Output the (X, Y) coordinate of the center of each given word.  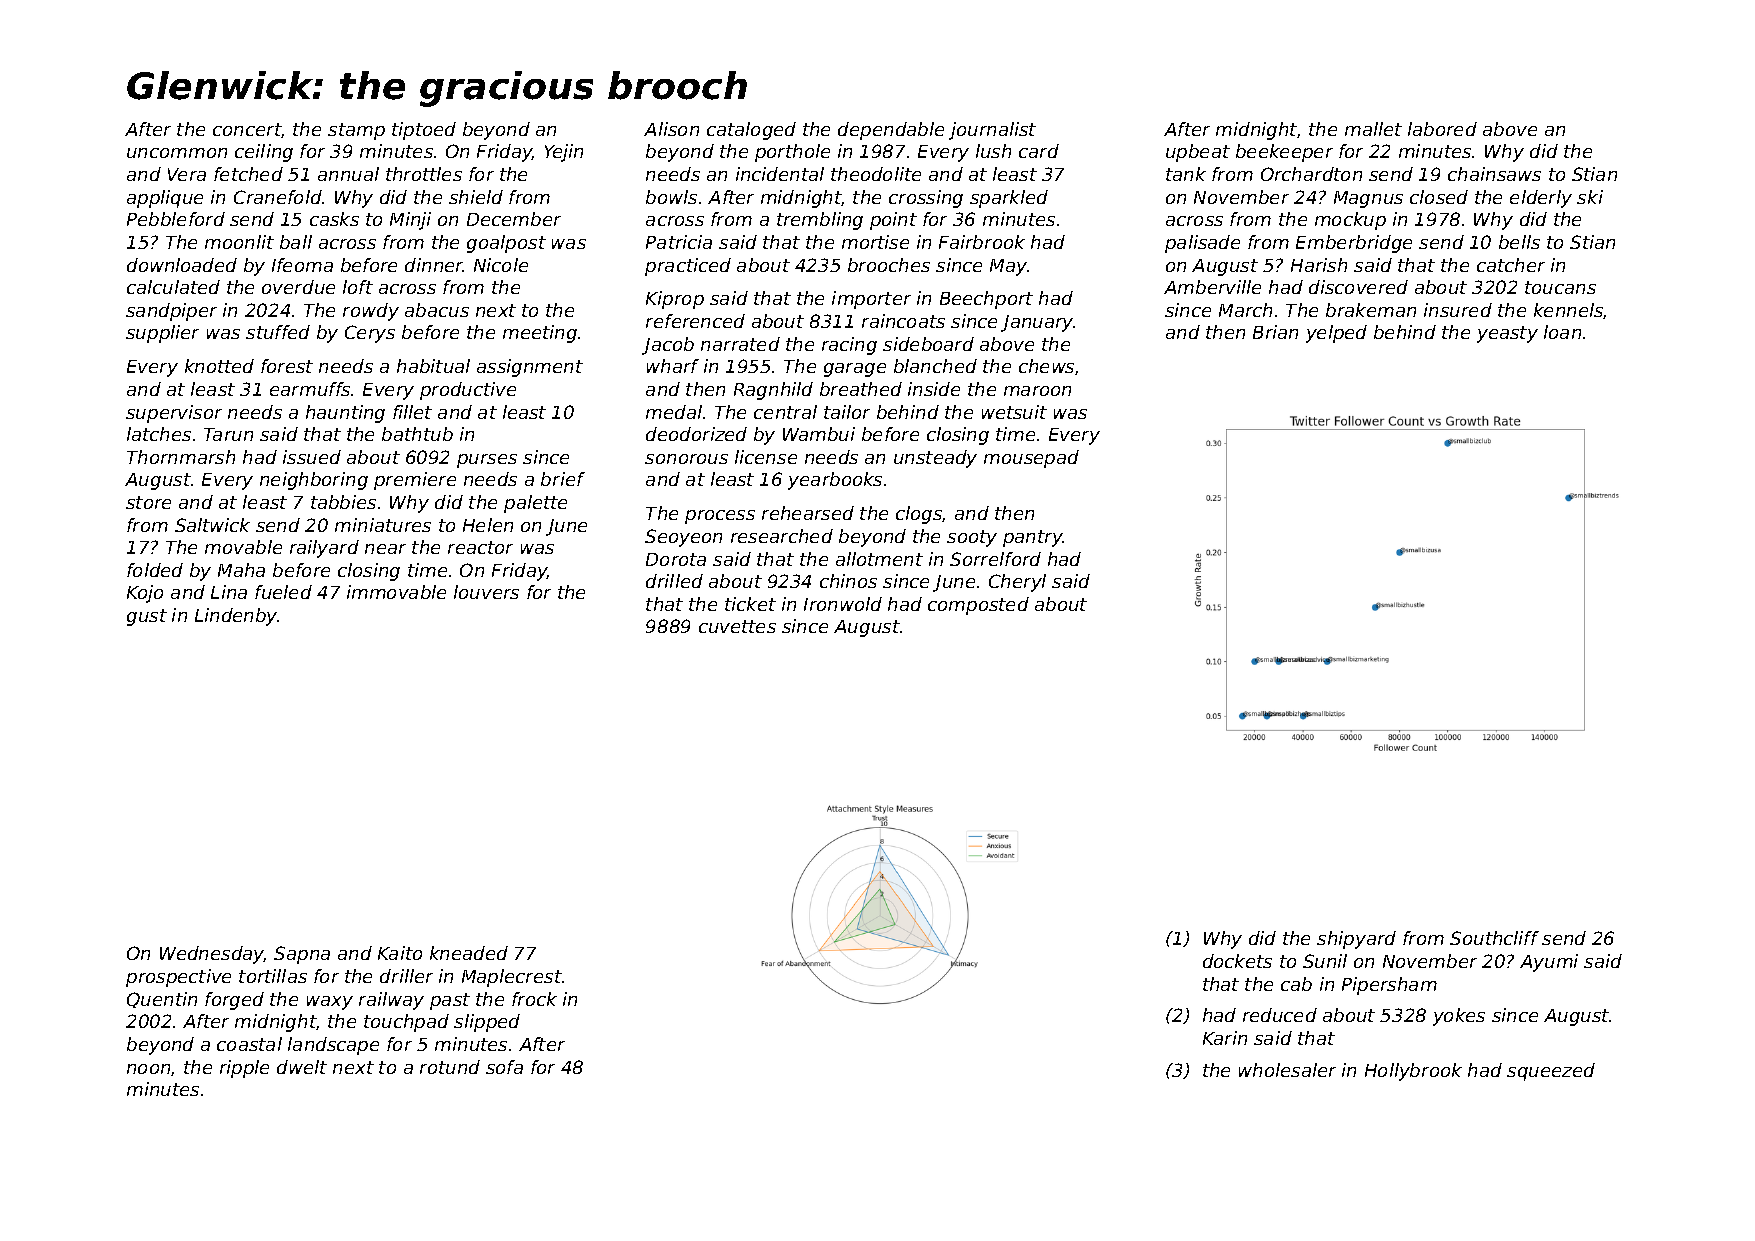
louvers (486, 592)
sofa (504, 1067)
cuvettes (737, 626)
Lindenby (236, 617)
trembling (820, 221)
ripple (244, 1069)
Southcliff (1494, 938)
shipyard (1356, 940)
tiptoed (424, 131)
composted (978, 606)
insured (1458, 310)
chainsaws (1494, 174)
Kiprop (675, 300)
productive (468, 391)
